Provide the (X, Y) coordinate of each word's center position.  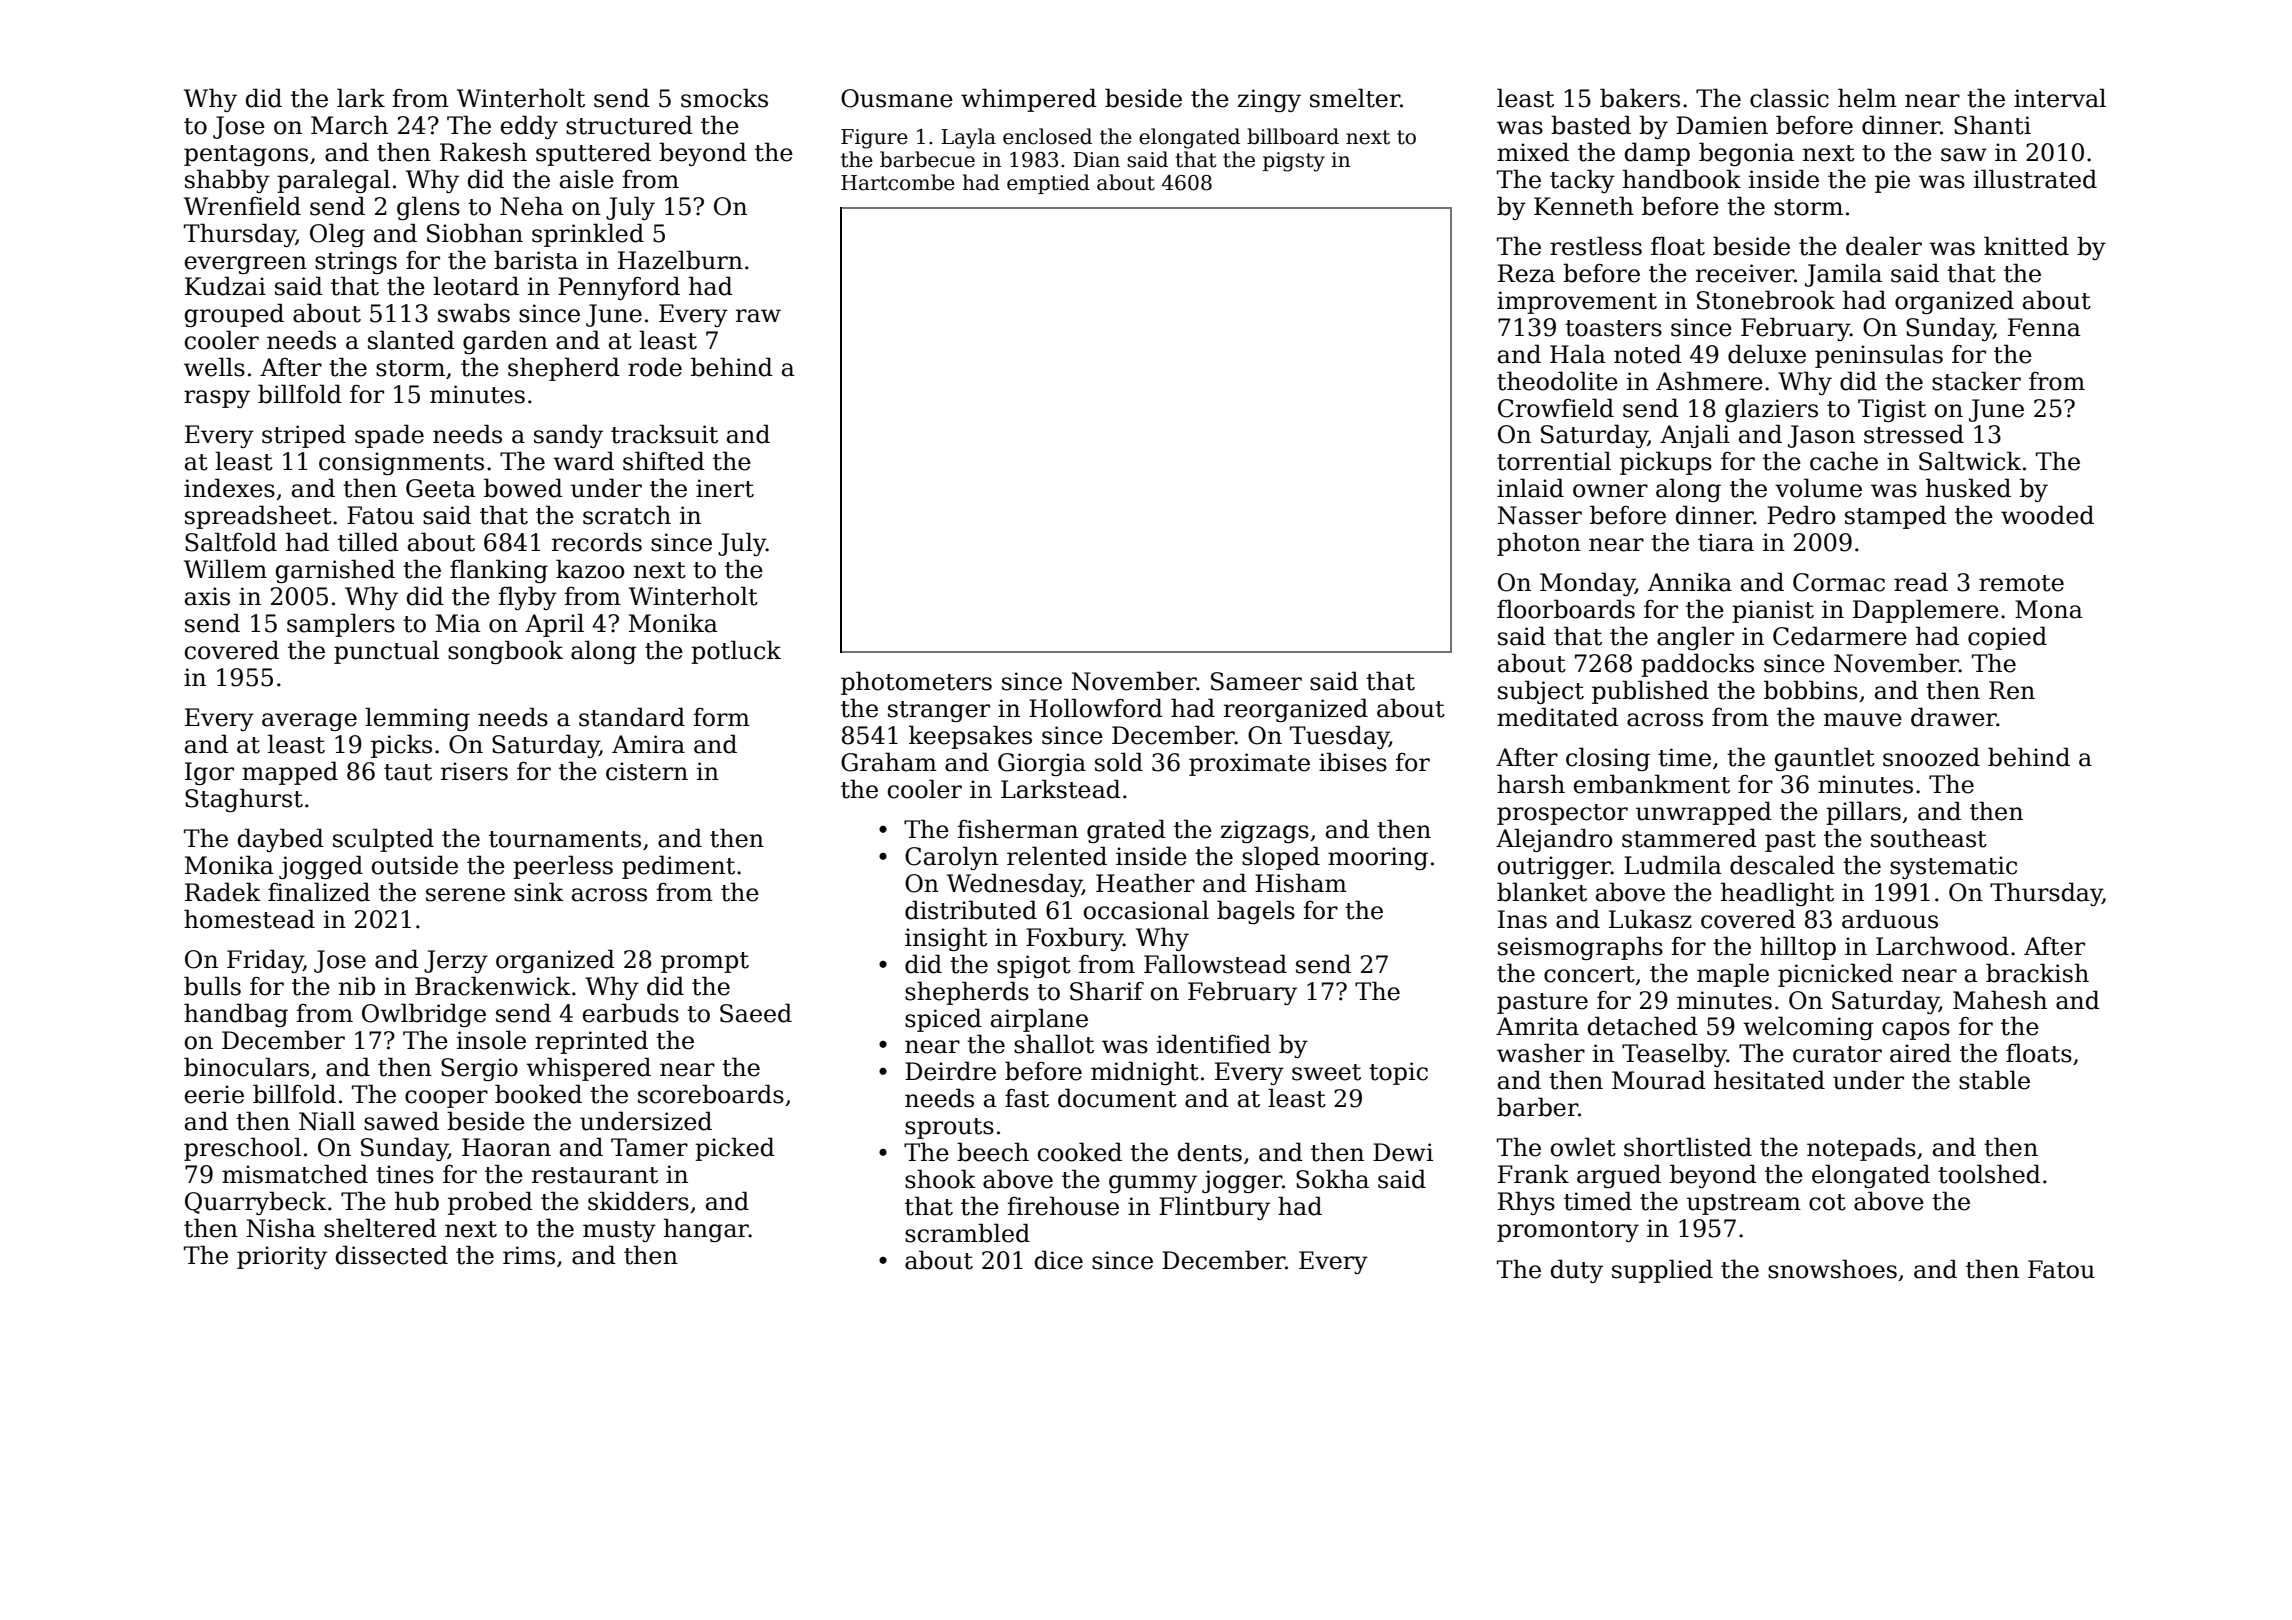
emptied (1048, 184)
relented (1057, 856)
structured (629, 125)
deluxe (1767, 354)
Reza (1526, 273)
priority (282, 1257)
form (722, 717)
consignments (401, 463)
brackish (2037, 973)
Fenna (2044, 327)
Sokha (1332, 1179)
